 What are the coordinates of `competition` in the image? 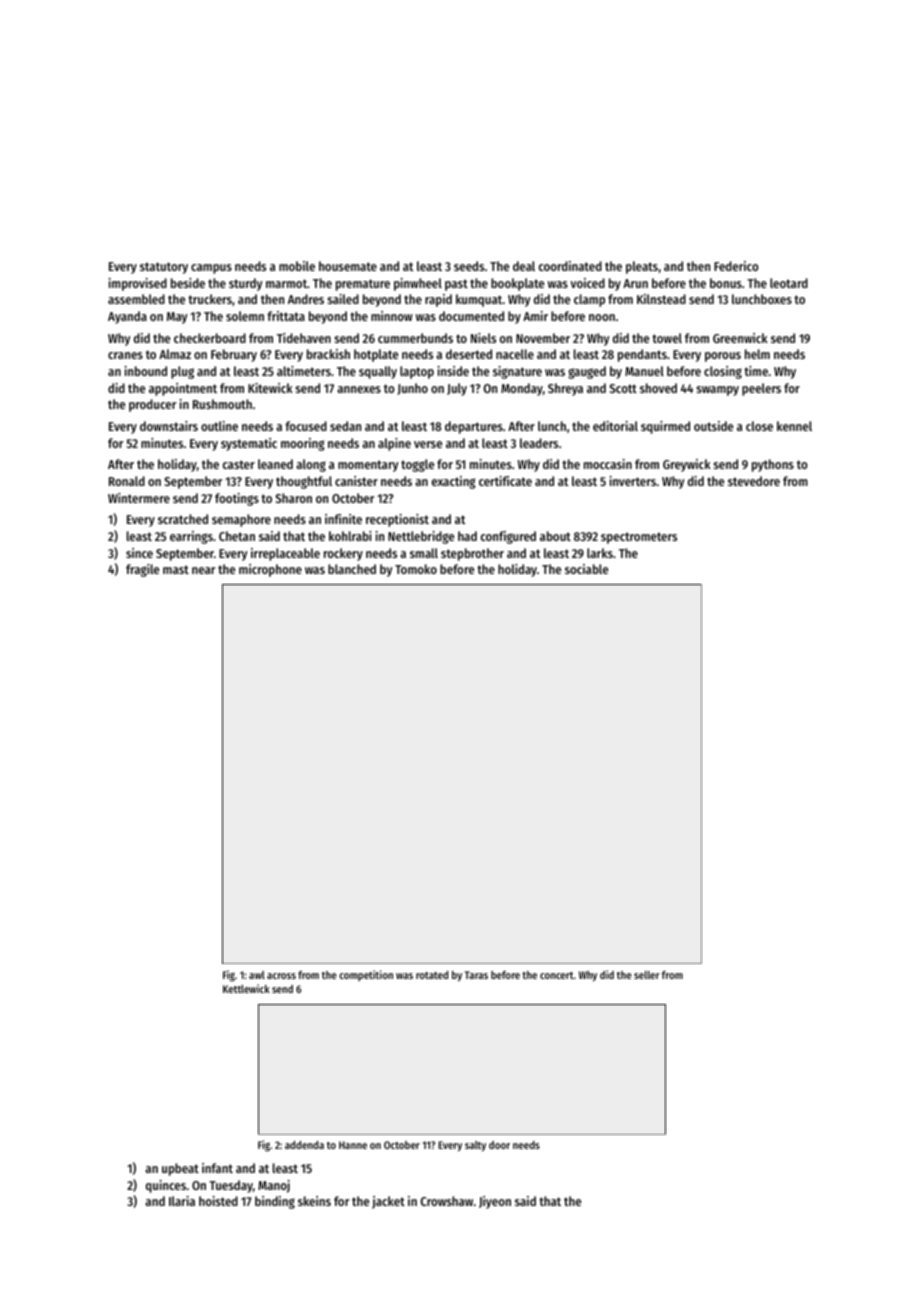 It's located at (366, 975).
